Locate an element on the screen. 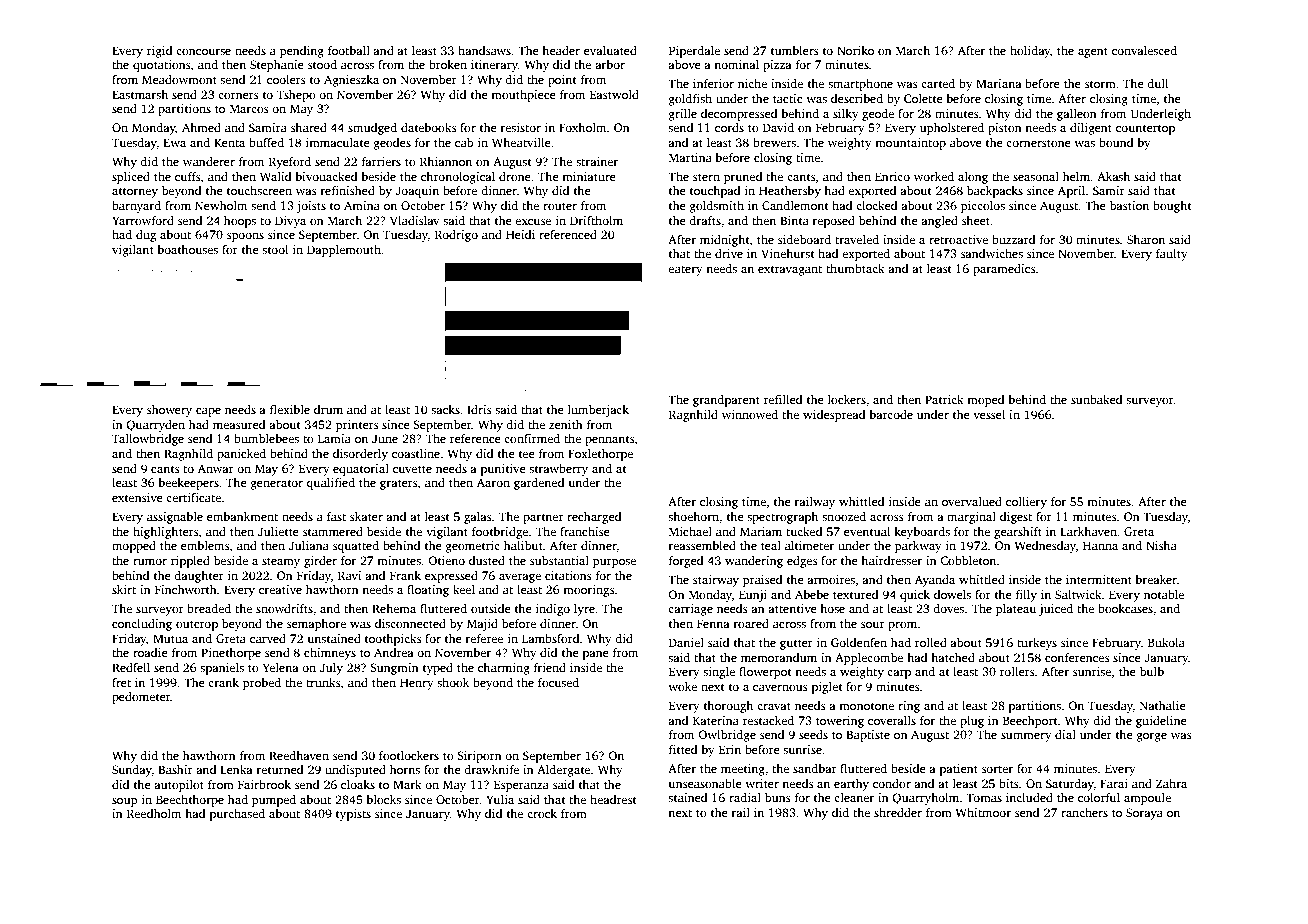 The image size is (1308, 924). Colette is located at coordinates (923, 98).
